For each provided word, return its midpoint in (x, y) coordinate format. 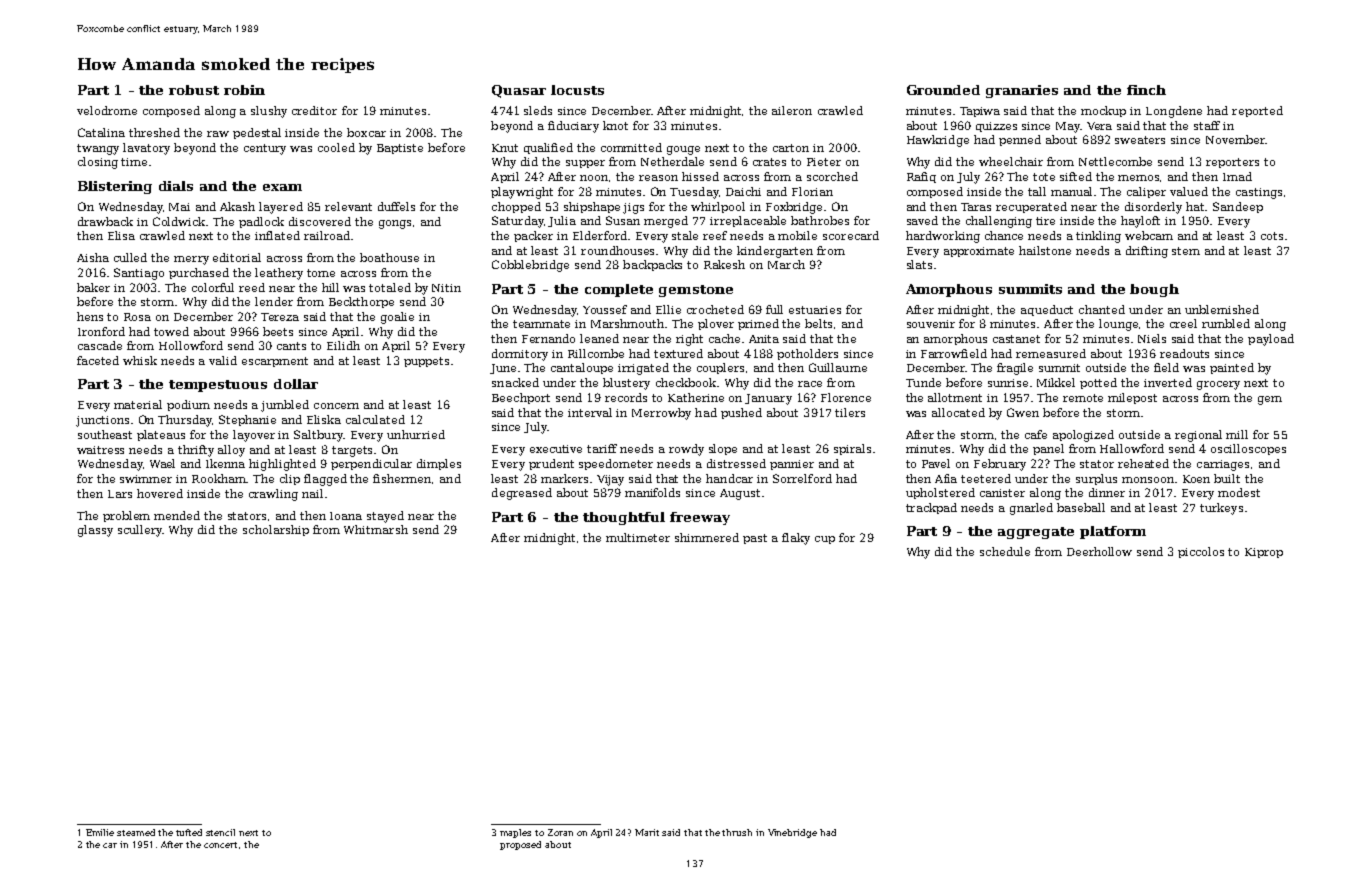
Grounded (943, 90)
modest (1239, 492)
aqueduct (1047, 310)
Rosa (137, 317)
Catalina (101, 132)
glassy (95, 531)
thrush (737, 832)
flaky (796, 539)
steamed (136, 832)
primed (758, 324)
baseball (1081, 507)
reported (1257, 111)
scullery (140, 531)
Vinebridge (792, 833)
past (755, 539)
